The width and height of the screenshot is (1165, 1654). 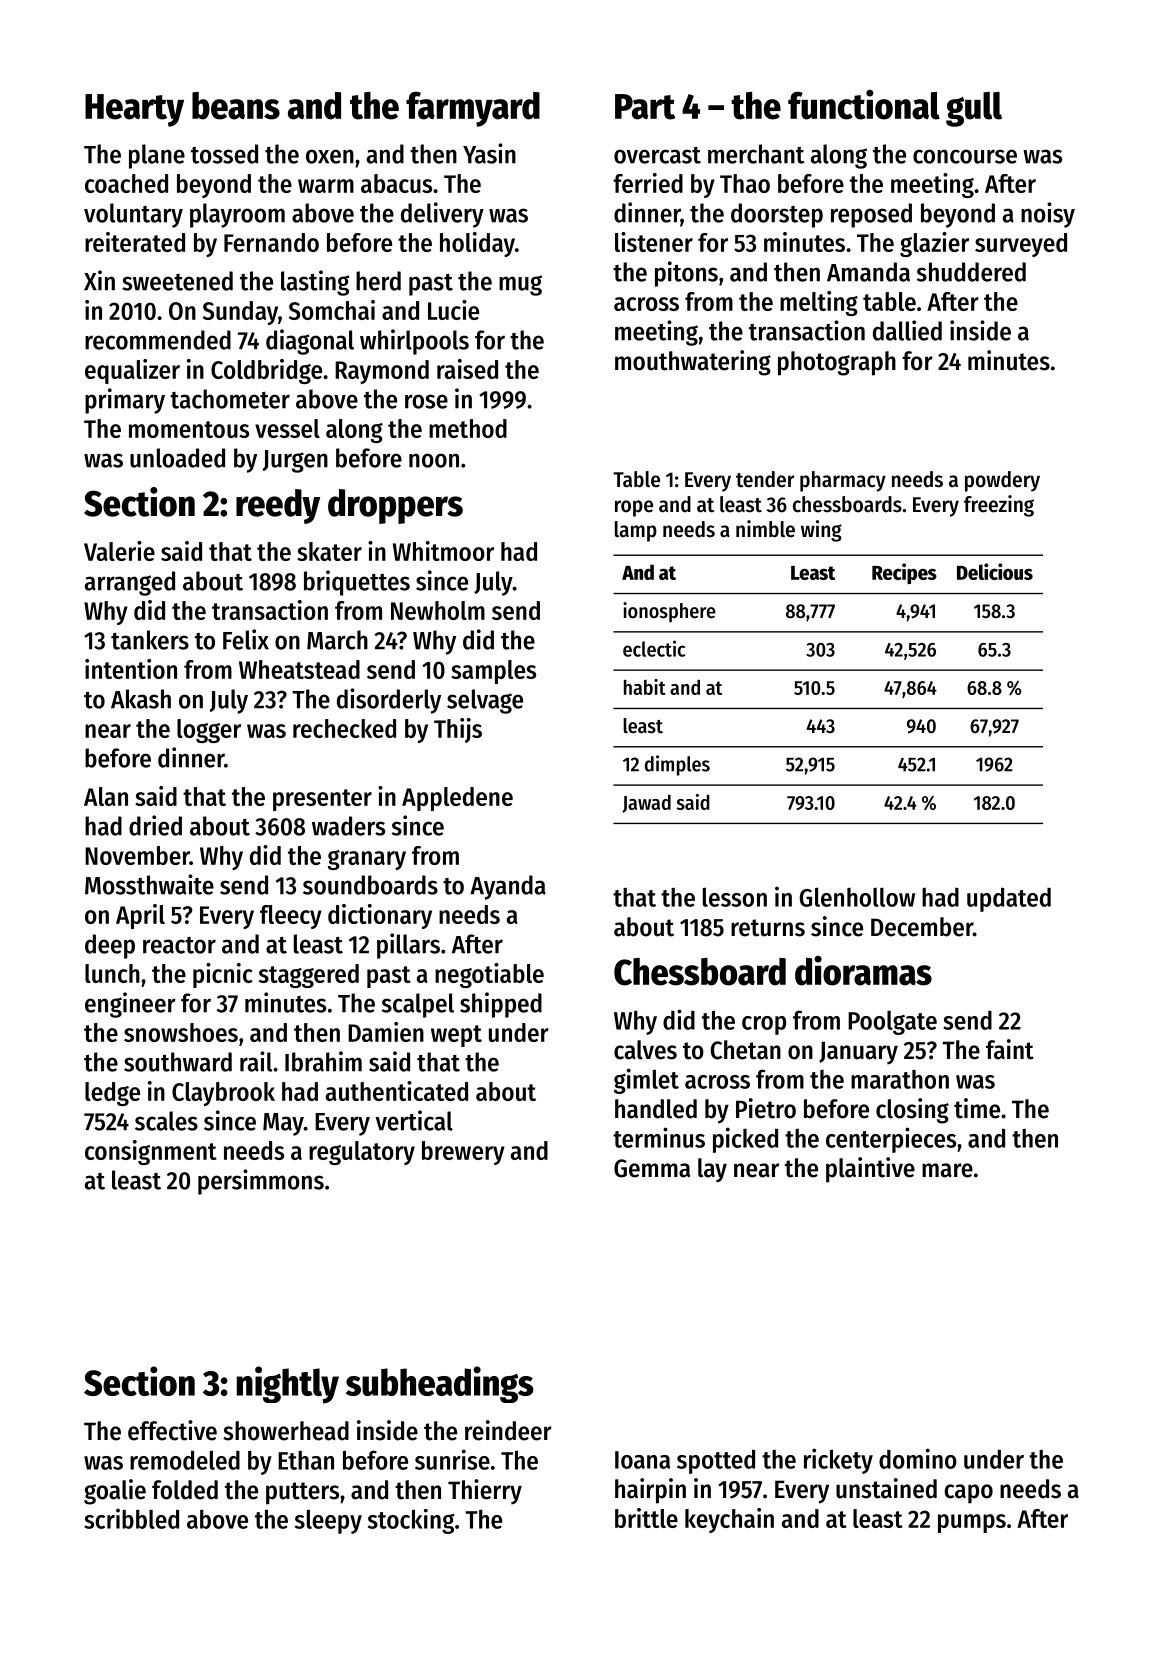 I want to click on rechecked, so click(x=344, y=728).
